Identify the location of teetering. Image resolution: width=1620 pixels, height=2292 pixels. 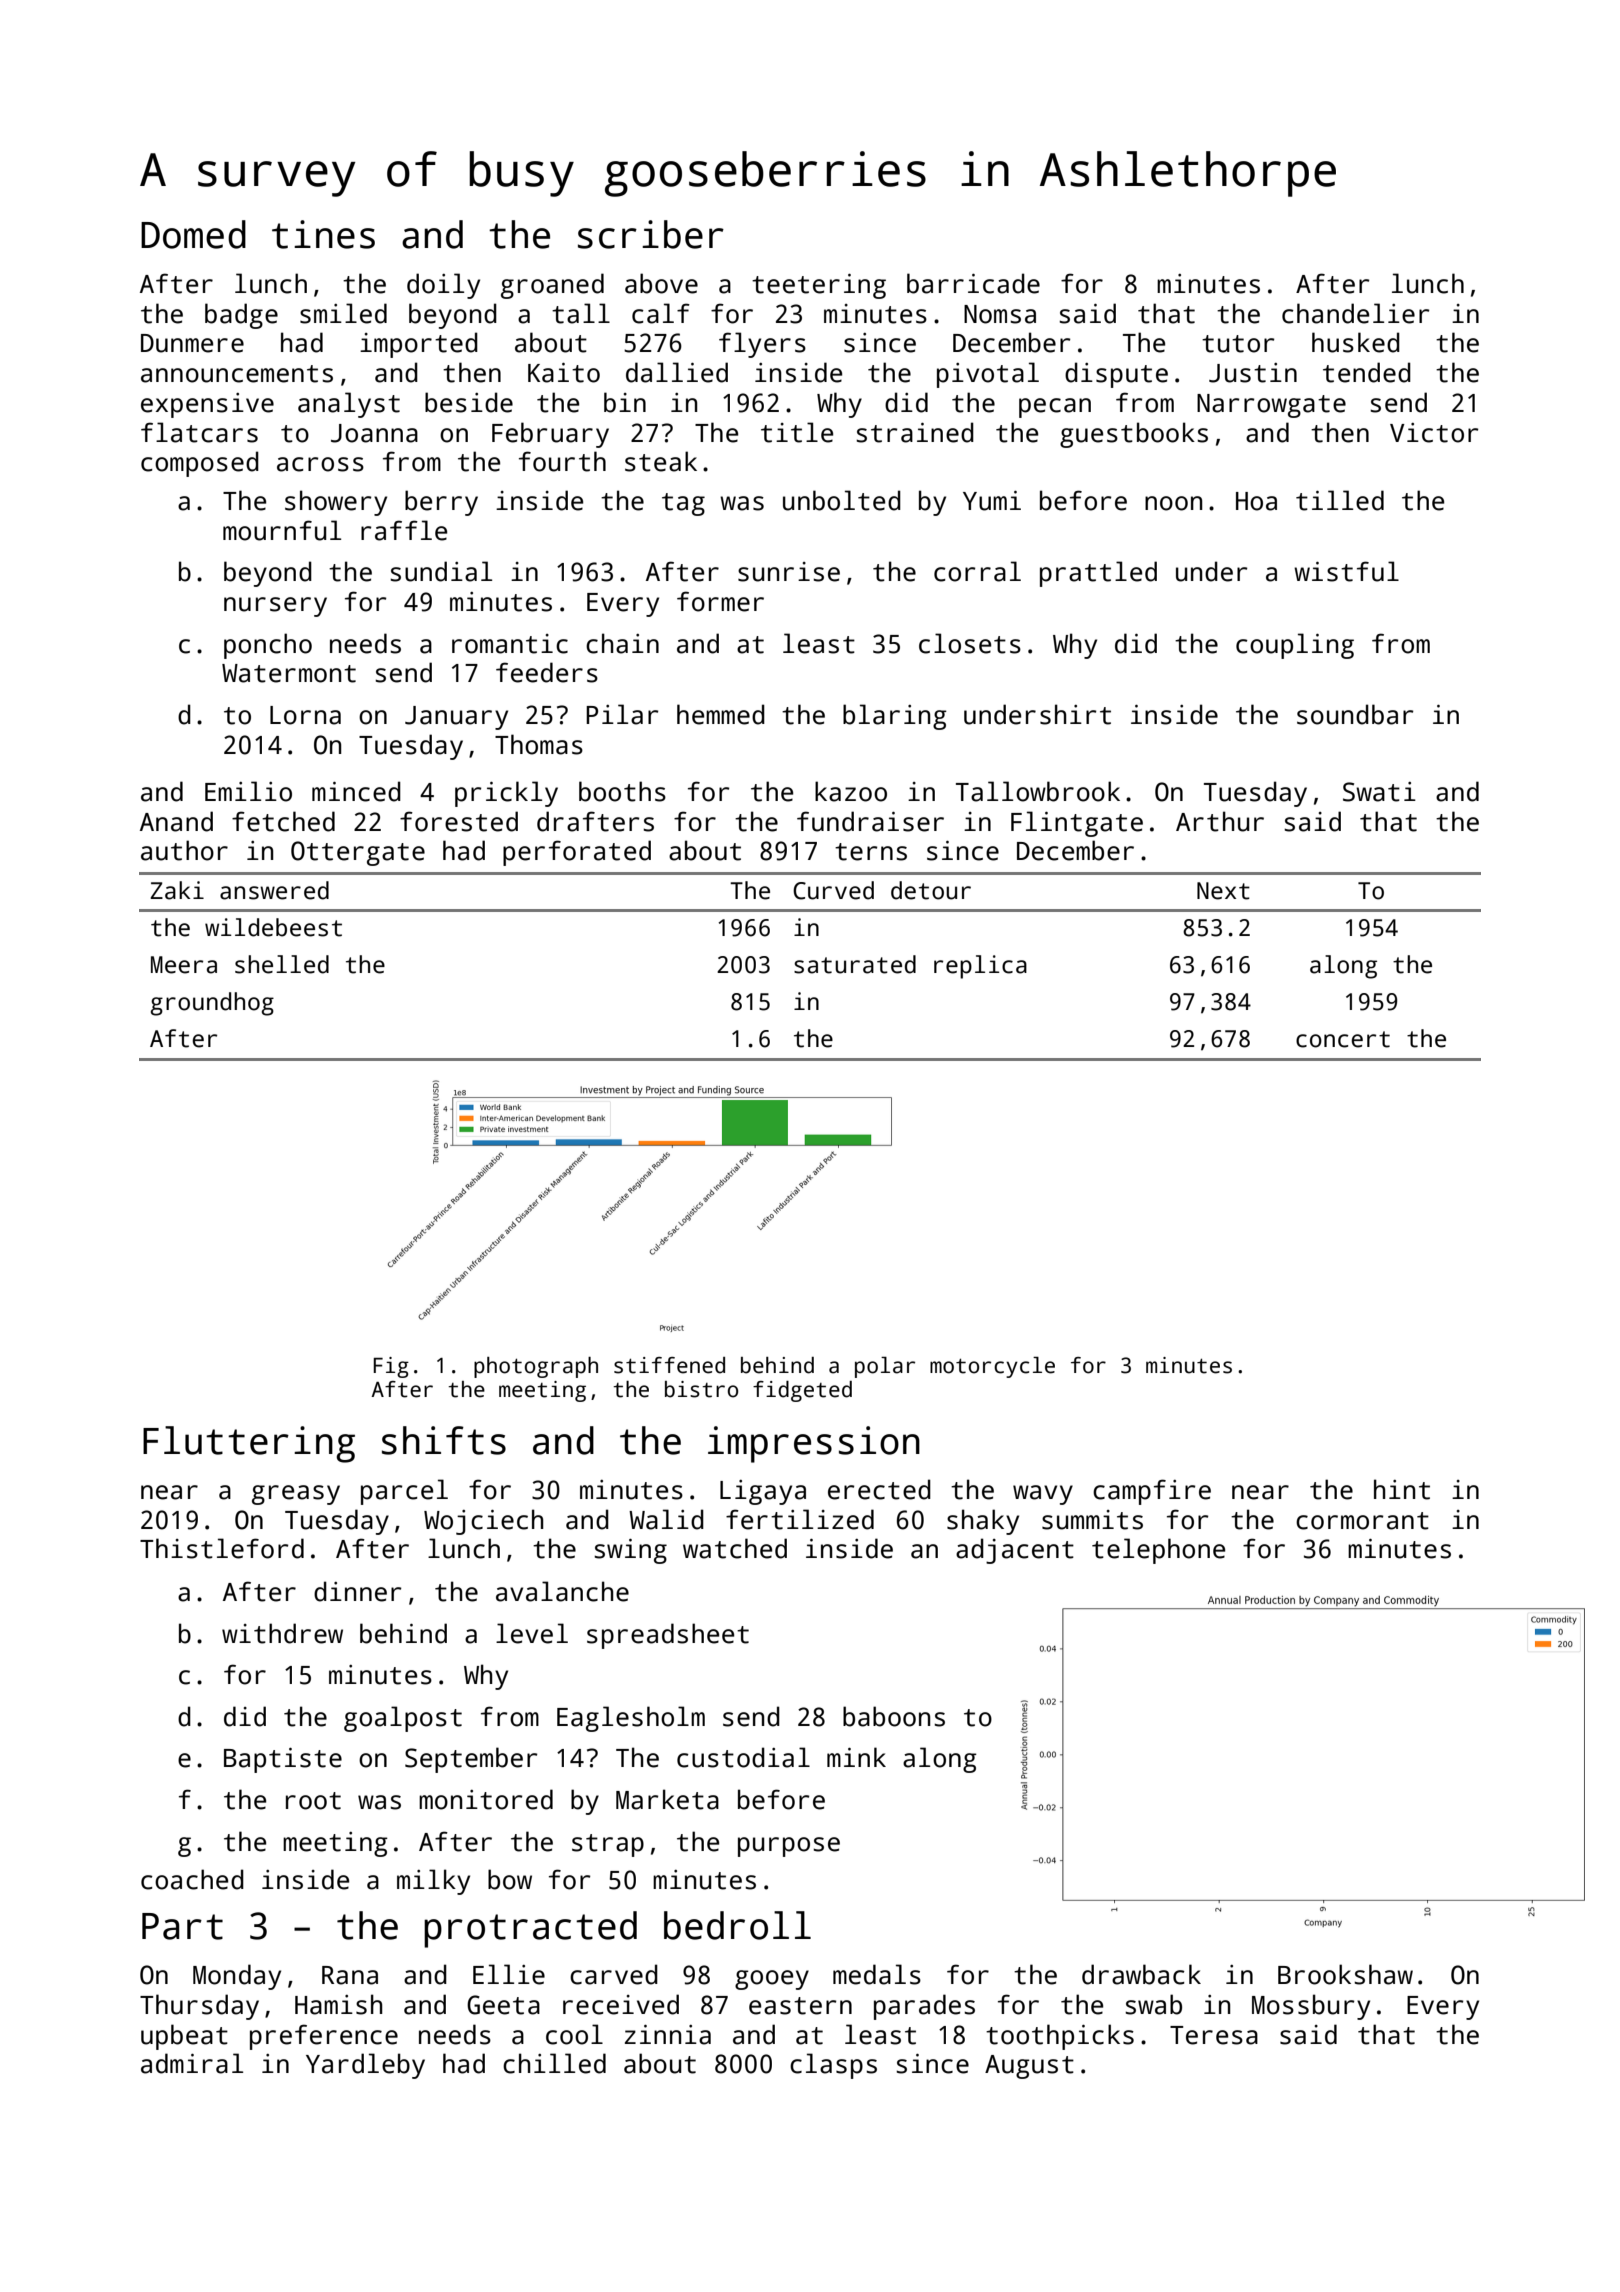
(819, 286).
